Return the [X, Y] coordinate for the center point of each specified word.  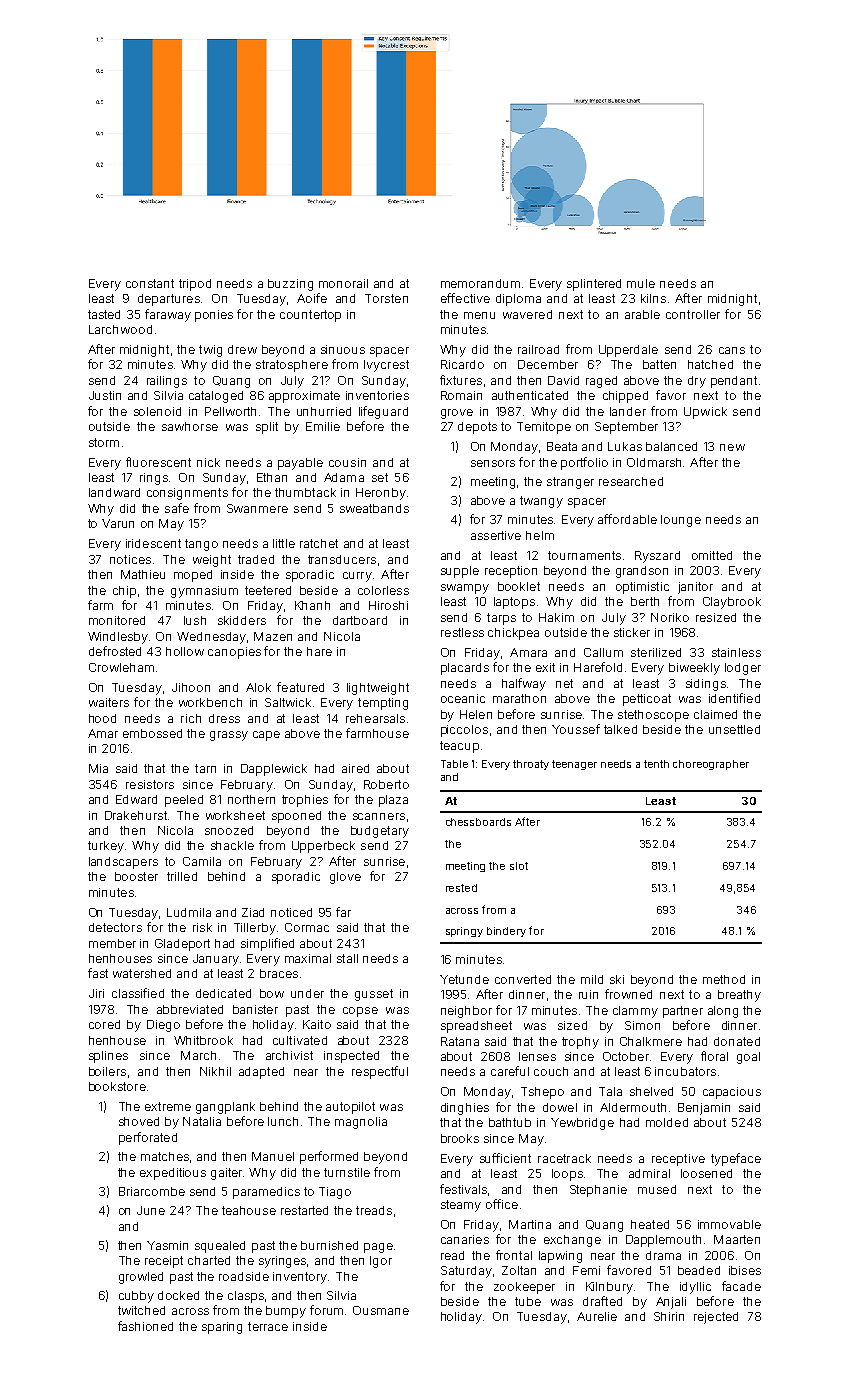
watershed [142, 973]
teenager [574, 765]
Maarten [737, 1239]
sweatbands [374, 508]
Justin [105, 395]
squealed [220, 1247]
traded [256, 559]
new [732, 447]
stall [347, 958]
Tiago [335, 1193]
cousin [347, 462]
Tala [610, 1091]
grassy [229, 736]
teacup [459, 747]
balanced [671, 446]
